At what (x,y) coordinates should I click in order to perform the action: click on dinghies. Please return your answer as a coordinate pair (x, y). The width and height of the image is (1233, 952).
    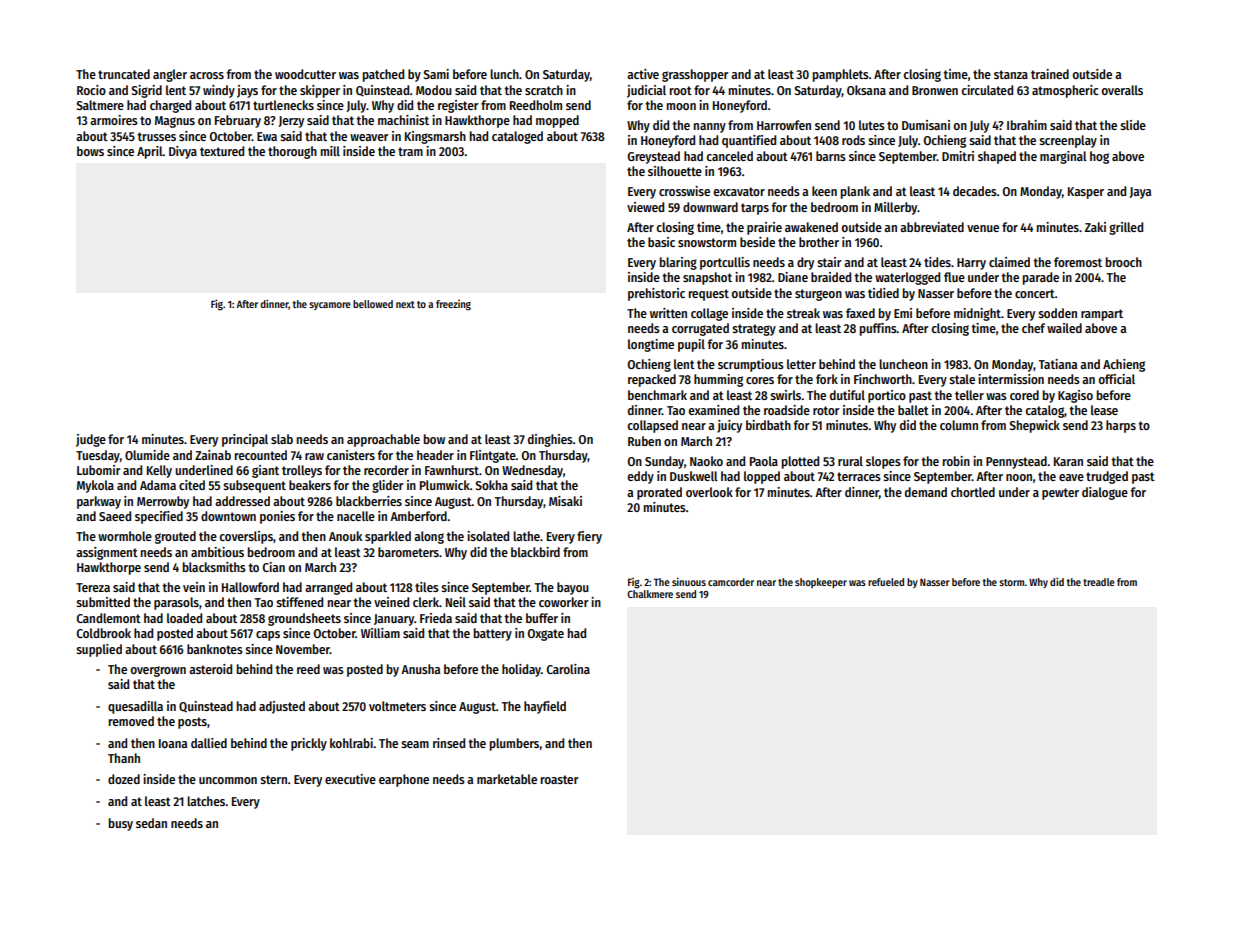
    Looking at the image, I should click on (550, 440).
